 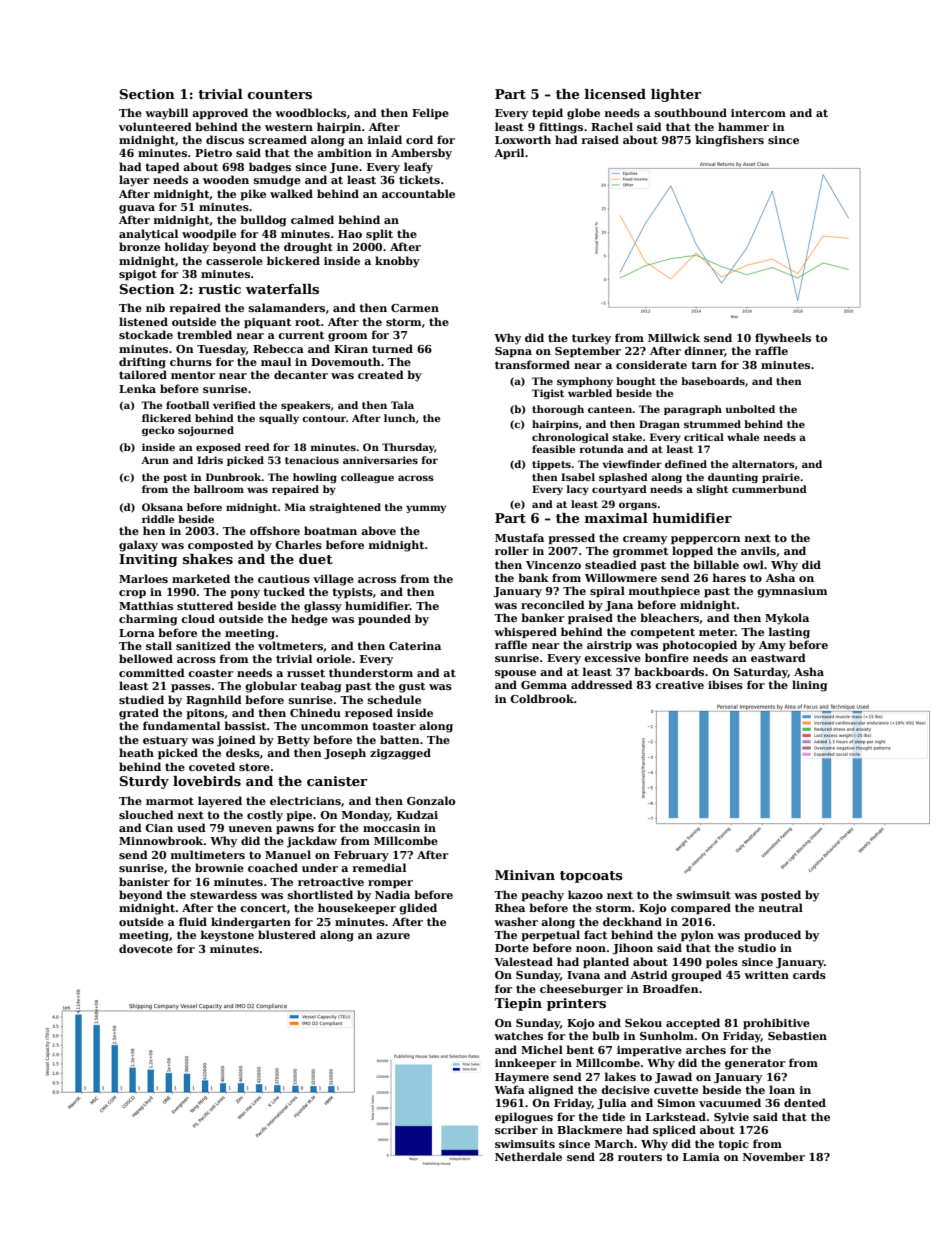 I want to click on dovecote, so click(x=146, y=948).
